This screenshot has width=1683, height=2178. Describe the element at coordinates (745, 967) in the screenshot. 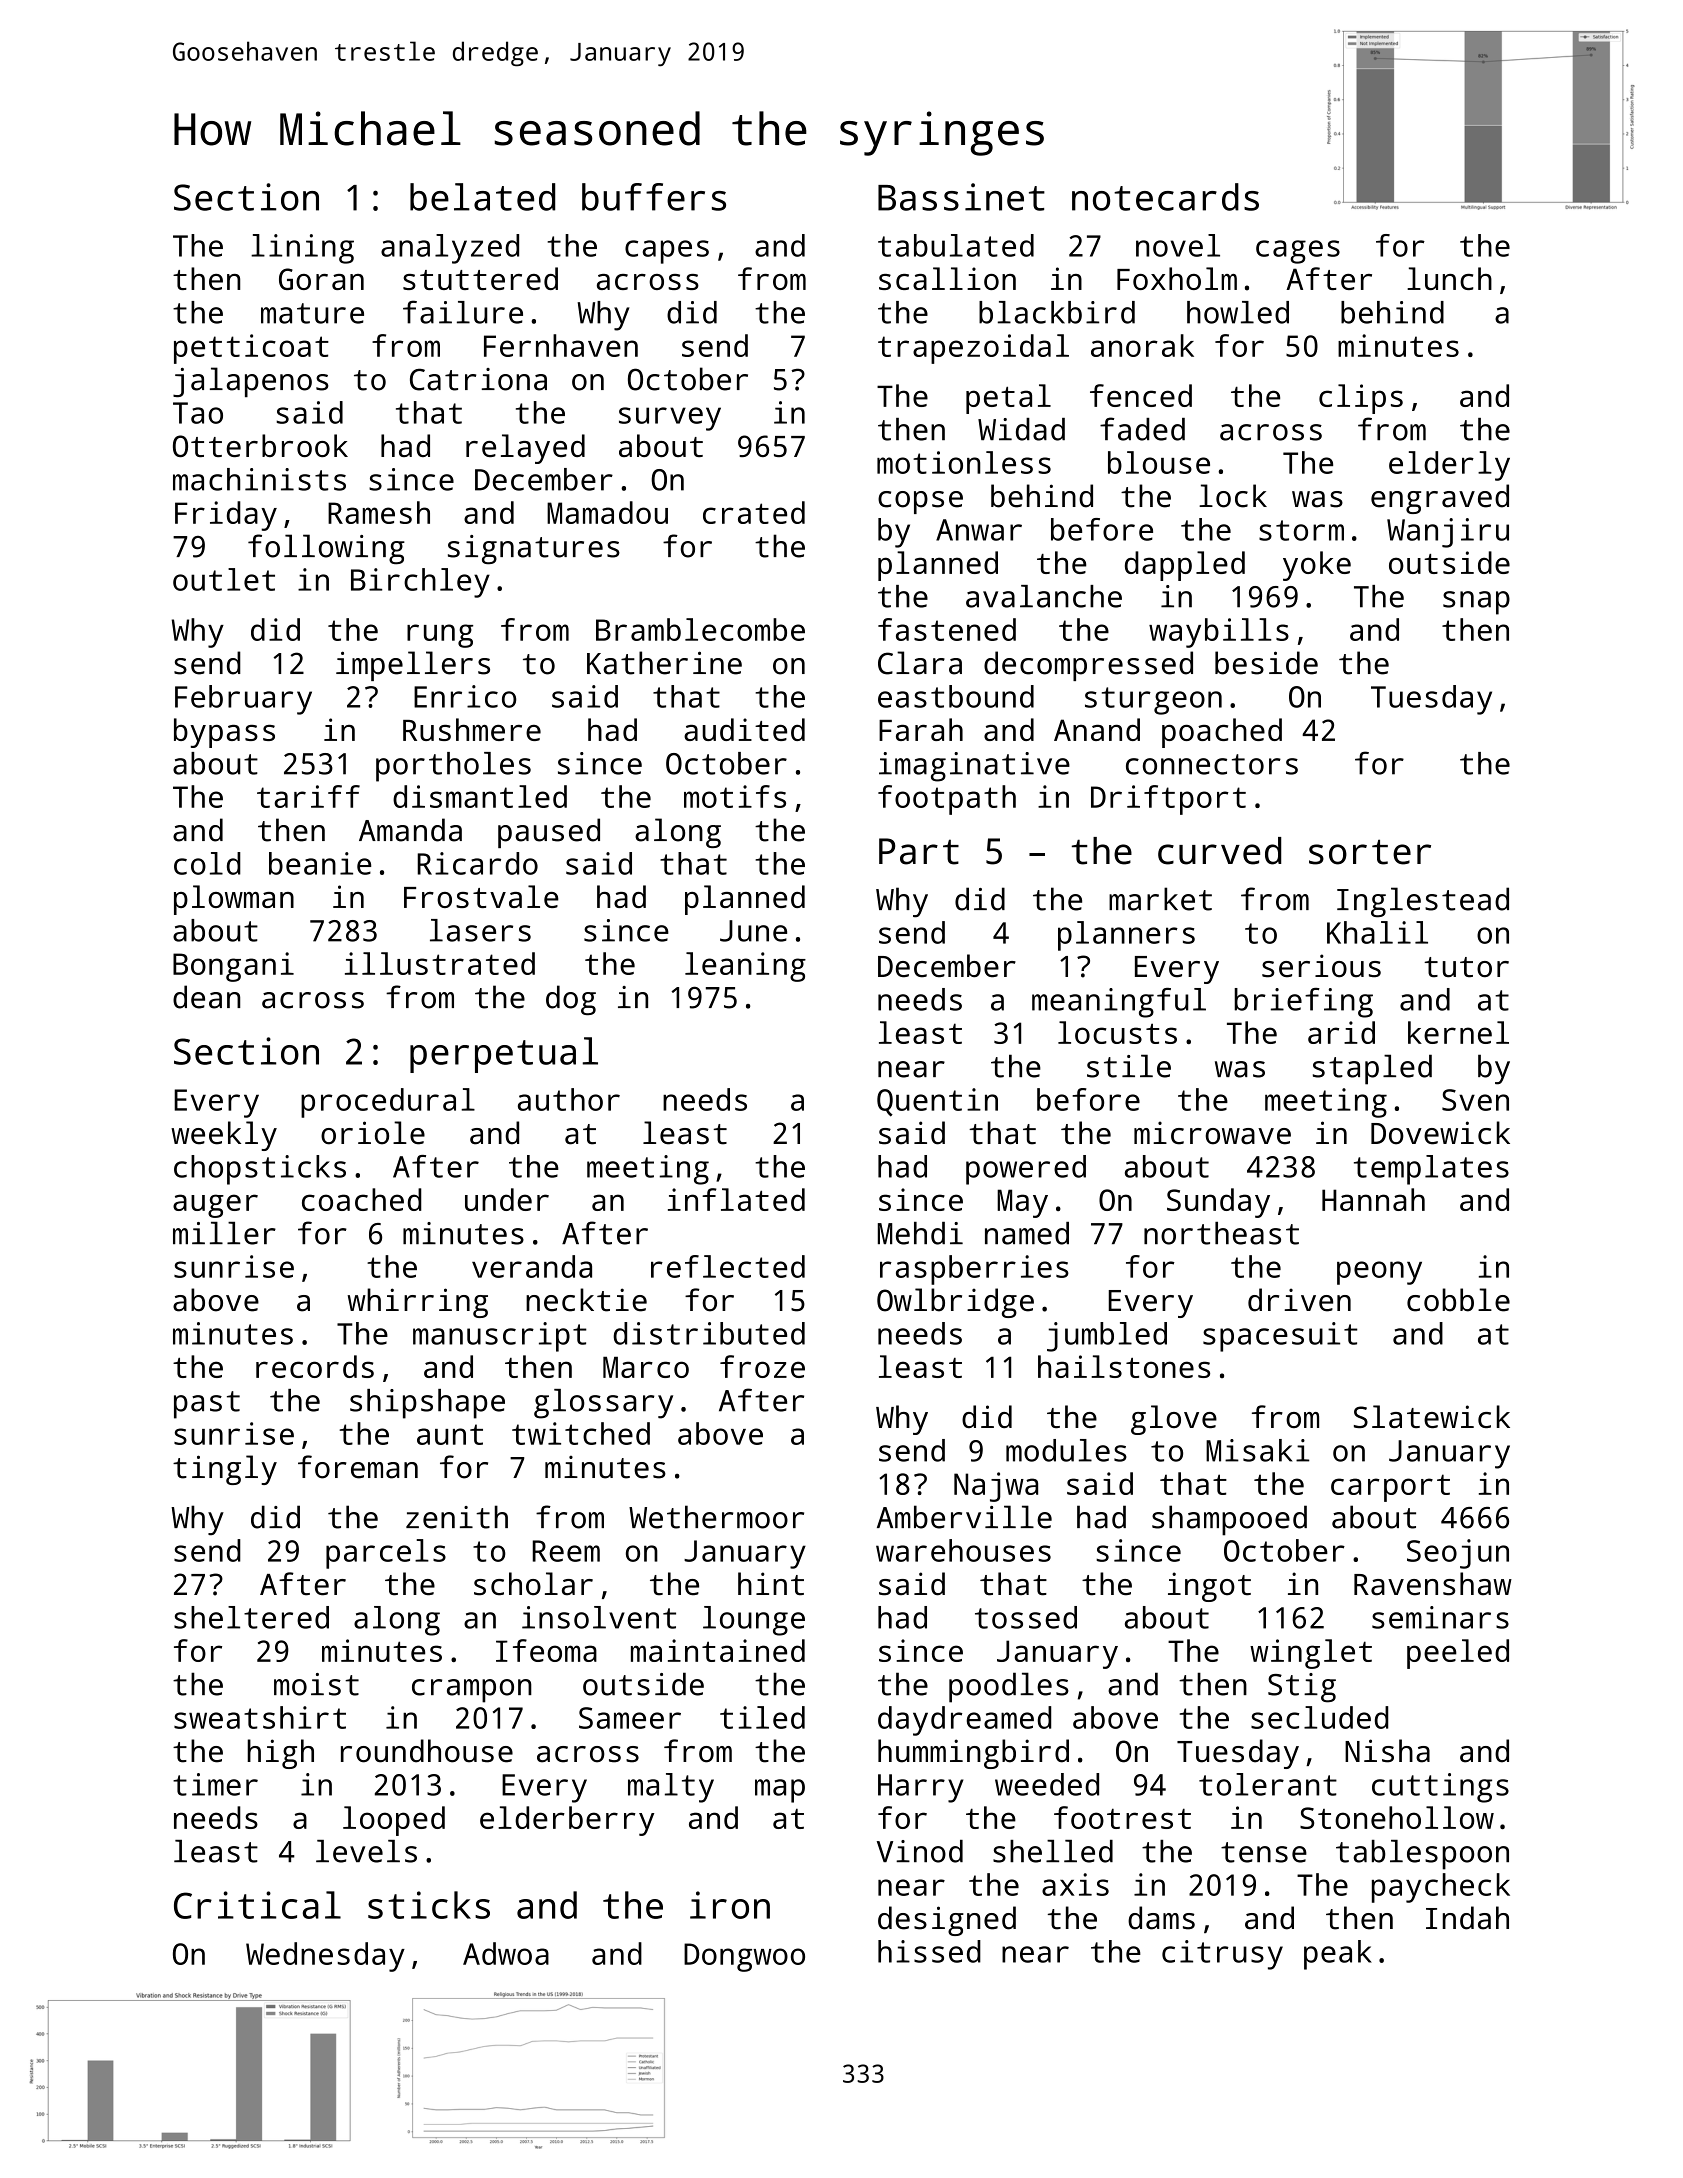

I see `leaning` at that location.
